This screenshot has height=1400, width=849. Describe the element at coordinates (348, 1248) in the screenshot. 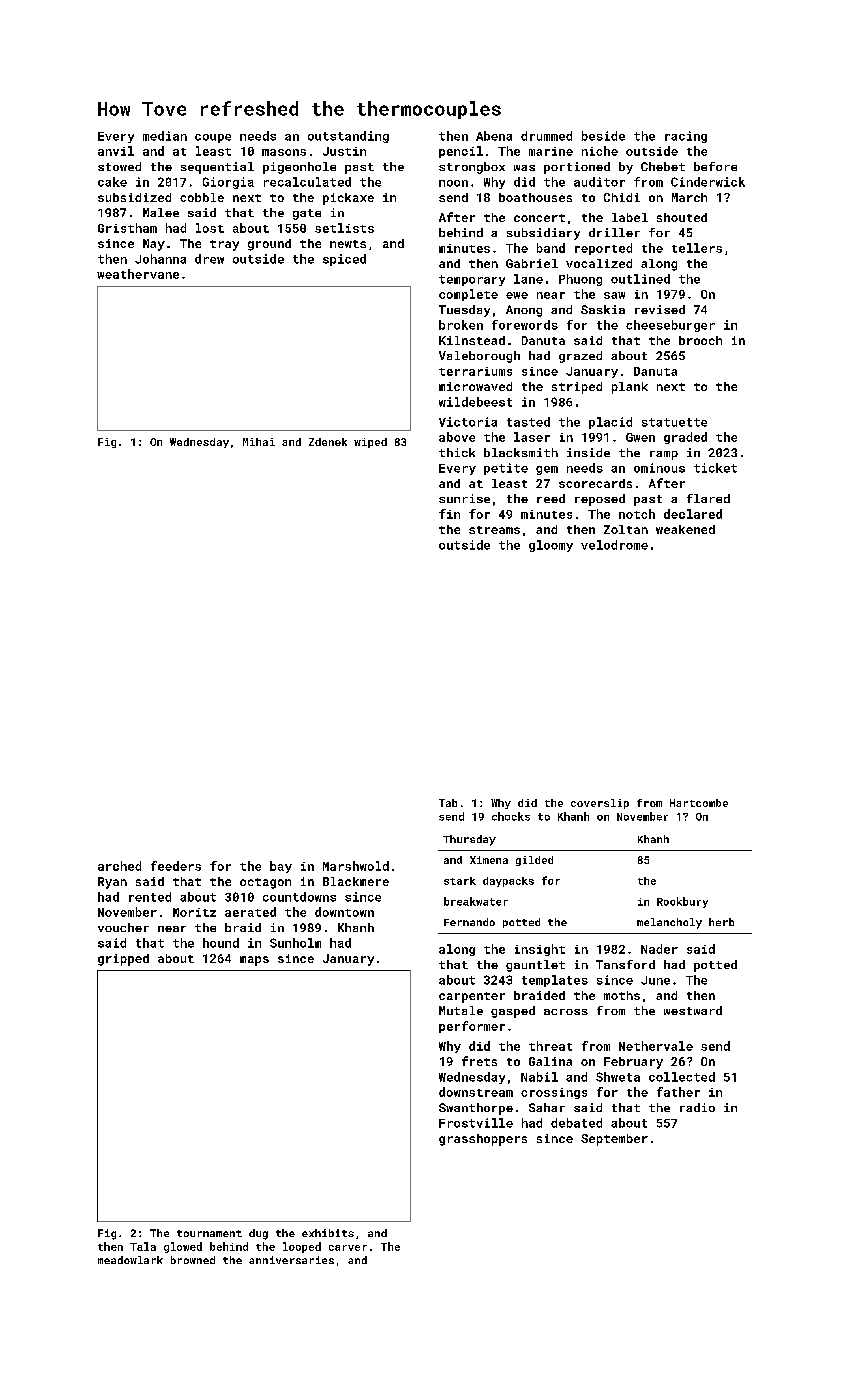

I see `carver` at that location.
